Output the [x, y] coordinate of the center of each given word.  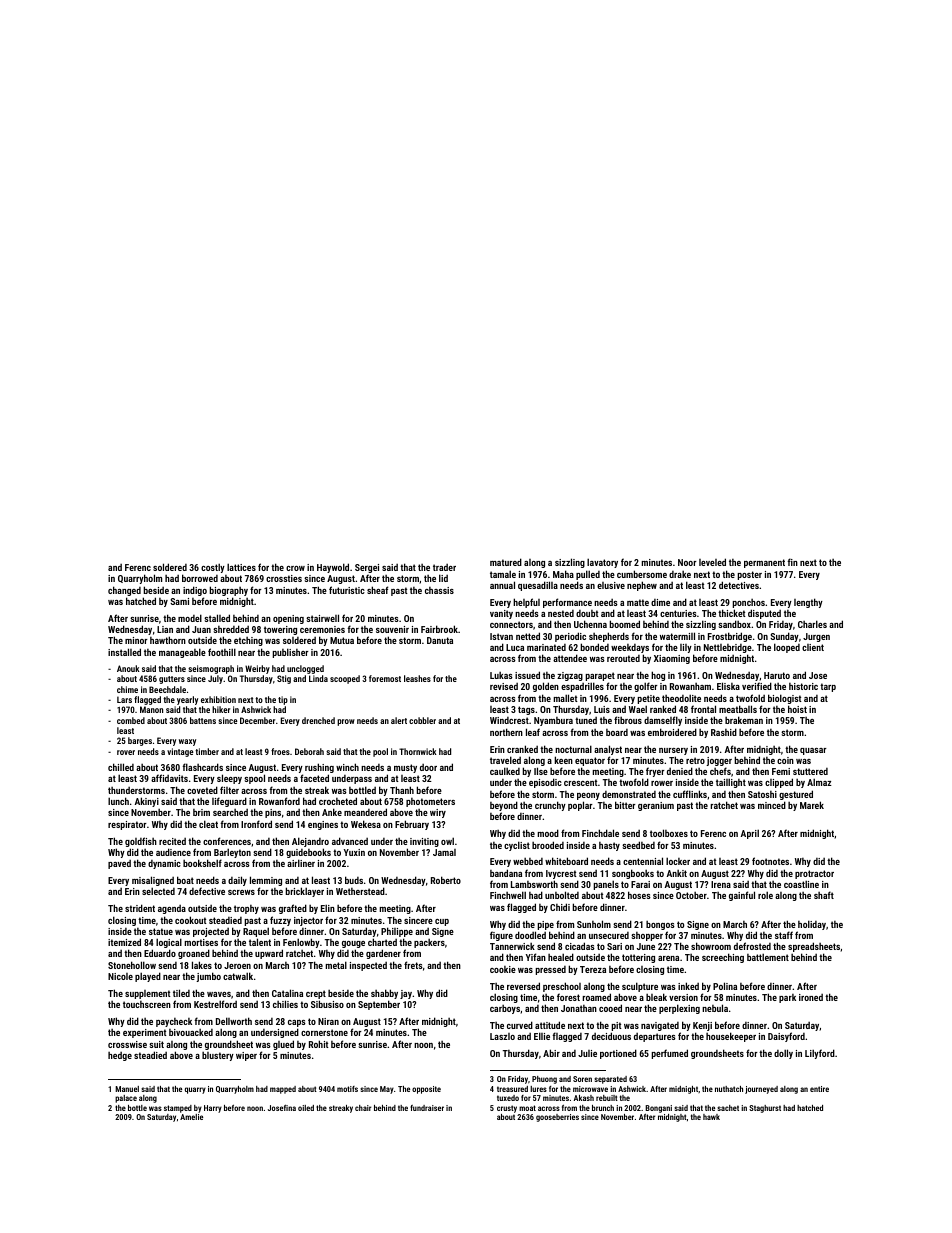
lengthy [808, 603]
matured [506, 562]
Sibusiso [327, 1004]
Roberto [446, 880]
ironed [811, 997]
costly [213, 568]
